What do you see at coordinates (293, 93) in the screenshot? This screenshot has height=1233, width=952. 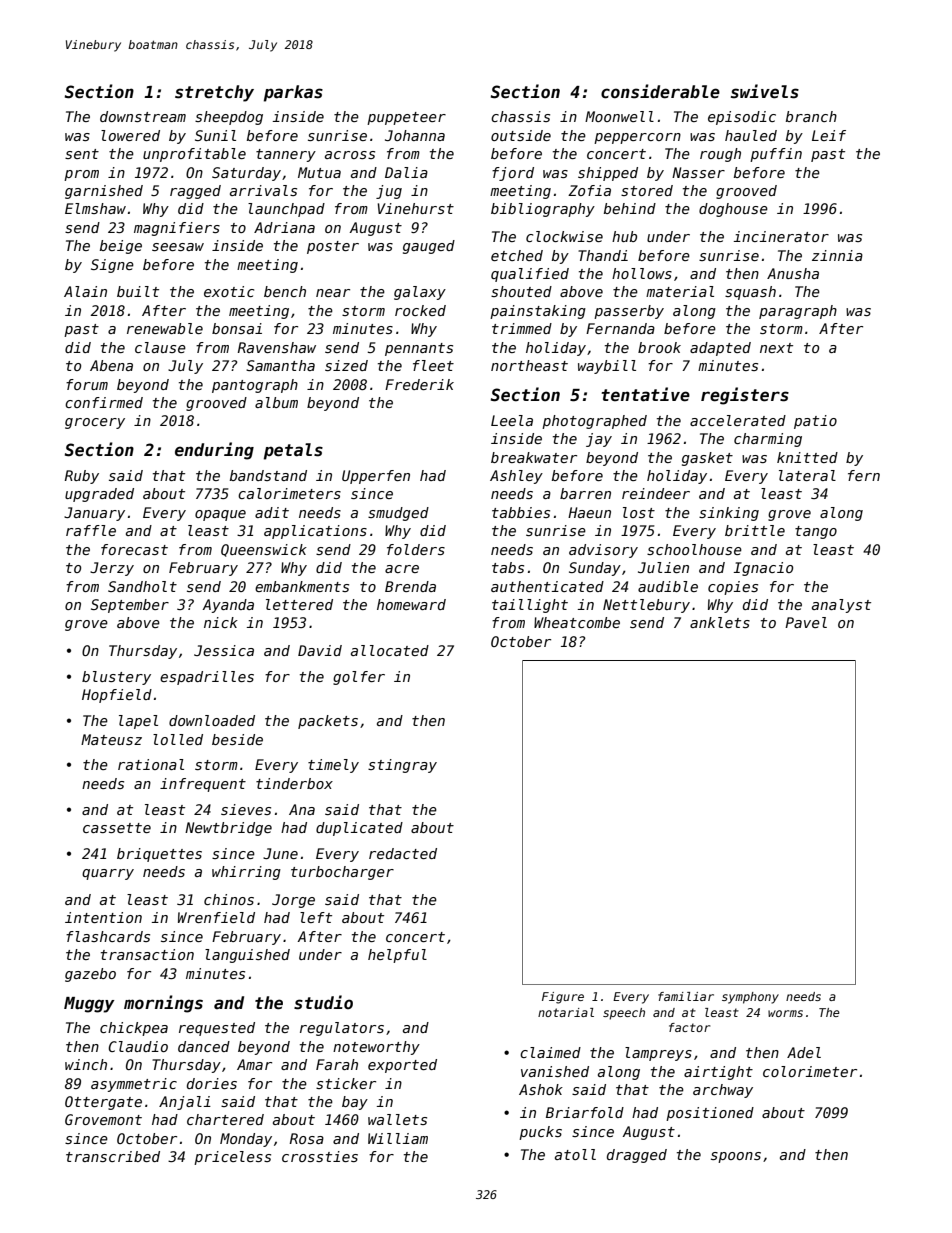 I see `parkas` at bounding box center [293, 93].
